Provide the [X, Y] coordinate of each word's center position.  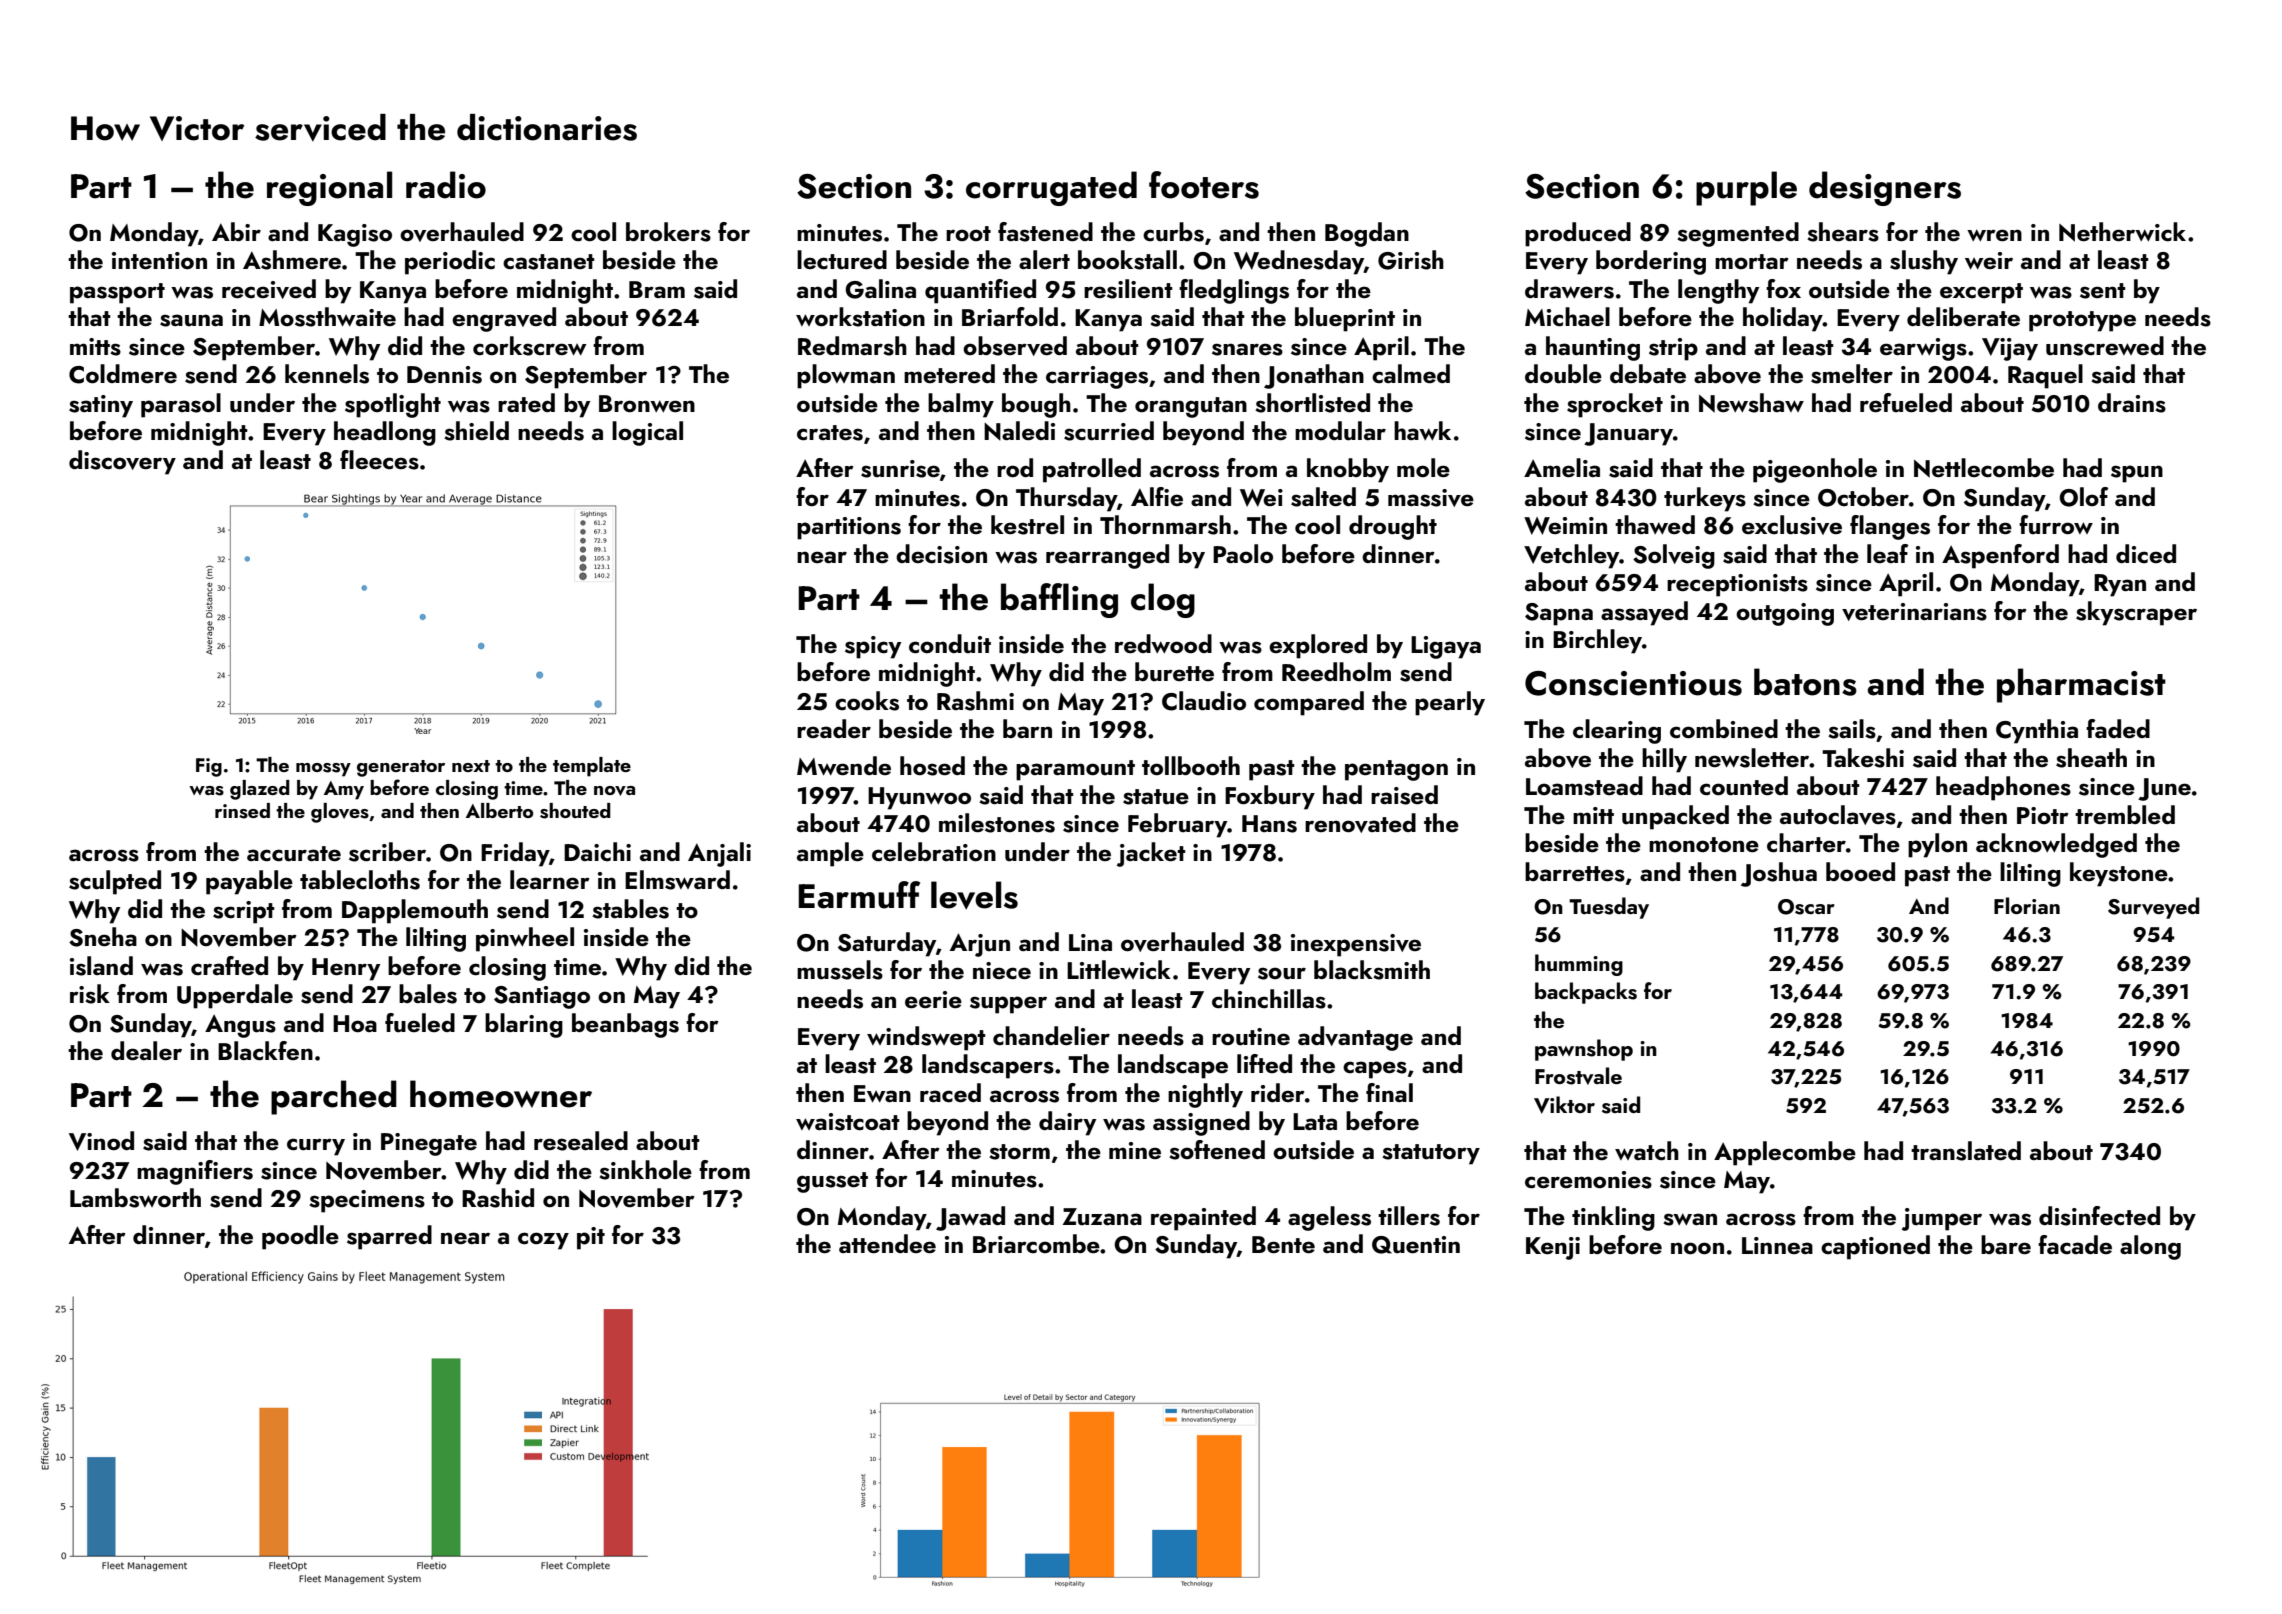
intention [159, 260]
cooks [867, 701]
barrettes [1575, 872]
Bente [1283, 1244]
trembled [2125, 814]
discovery [122, 462]
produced [1578, 234]
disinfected [2099, 1216]
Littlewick [1119, 969]
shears [1843, 232]
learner [550, 879]
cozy [543, 1241]
